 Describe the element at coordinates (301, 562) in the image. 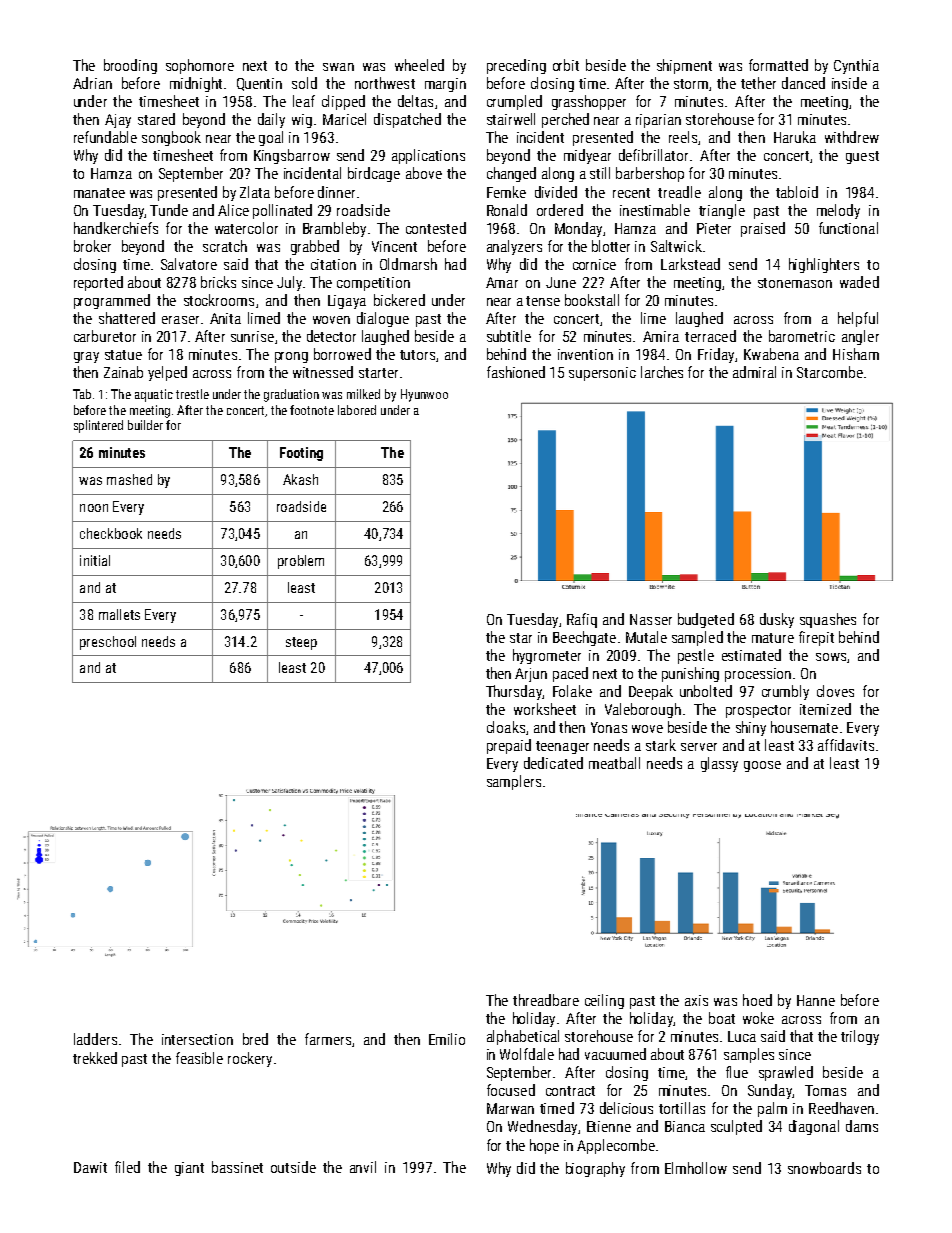

I see `problem` at that location.
